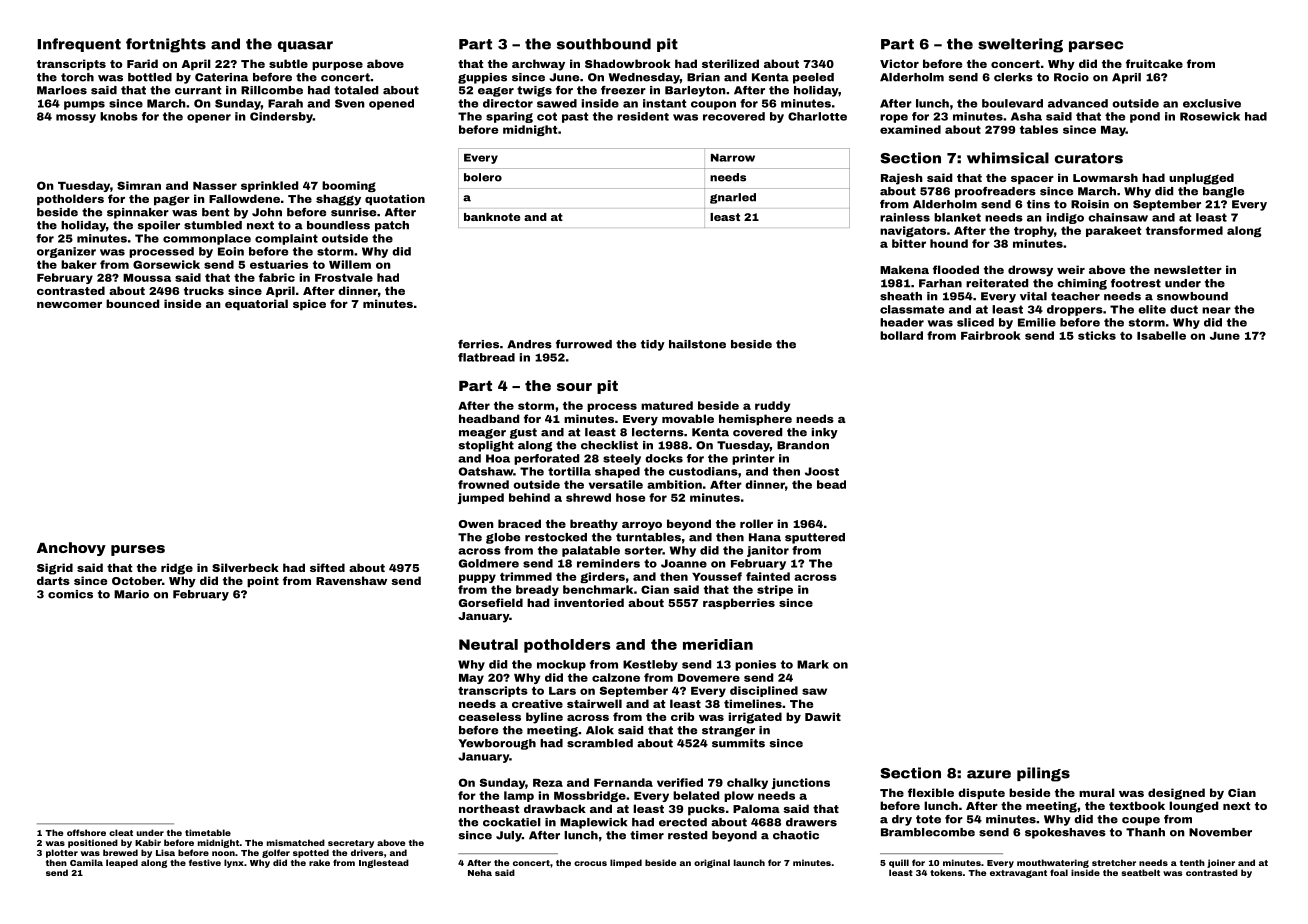 The width and height of the image is (1308, 924). Describe the element at coordinates (489, 418) in the image. I see `headband` at that location.
